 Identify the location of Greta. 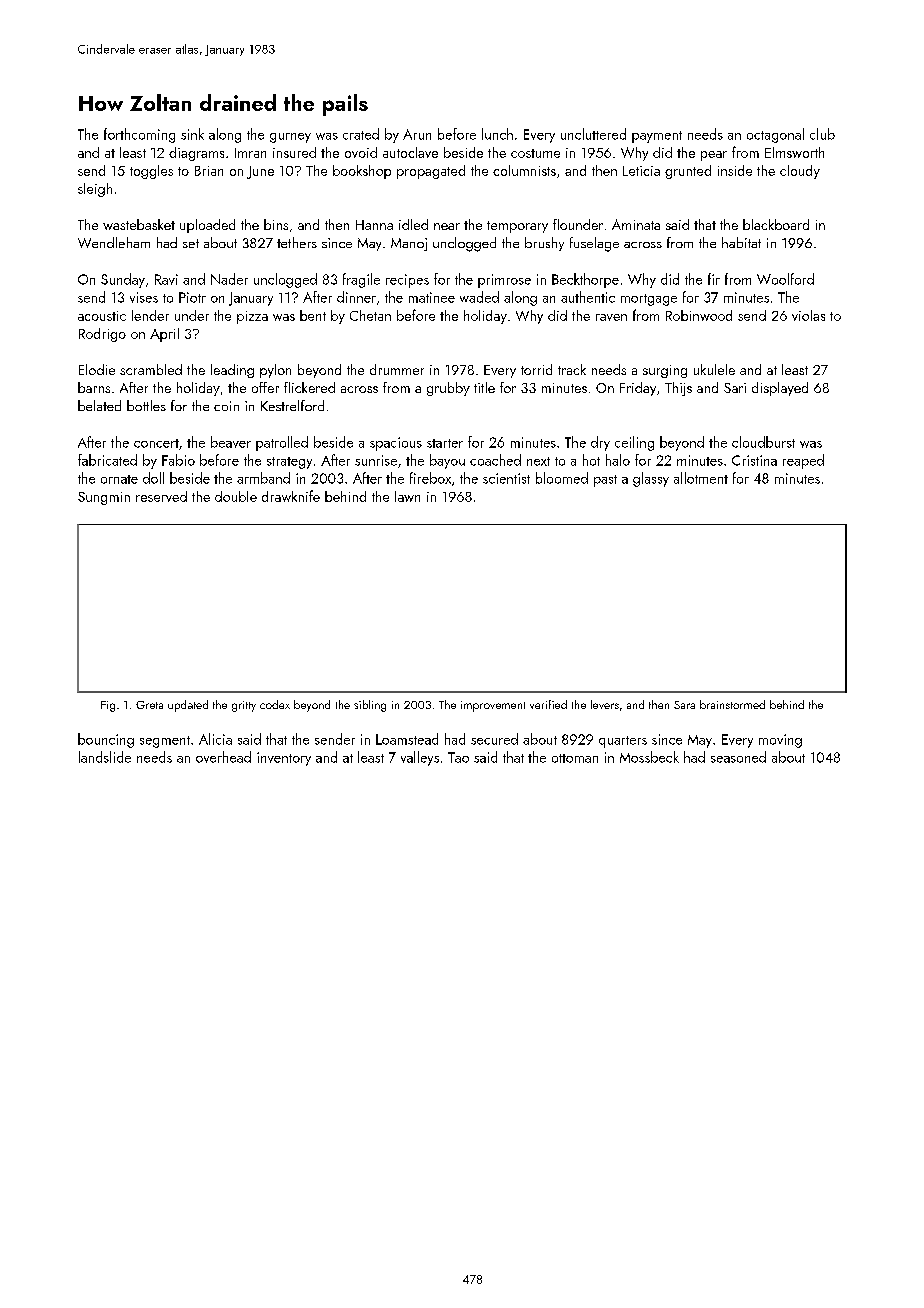
(149, 705).
